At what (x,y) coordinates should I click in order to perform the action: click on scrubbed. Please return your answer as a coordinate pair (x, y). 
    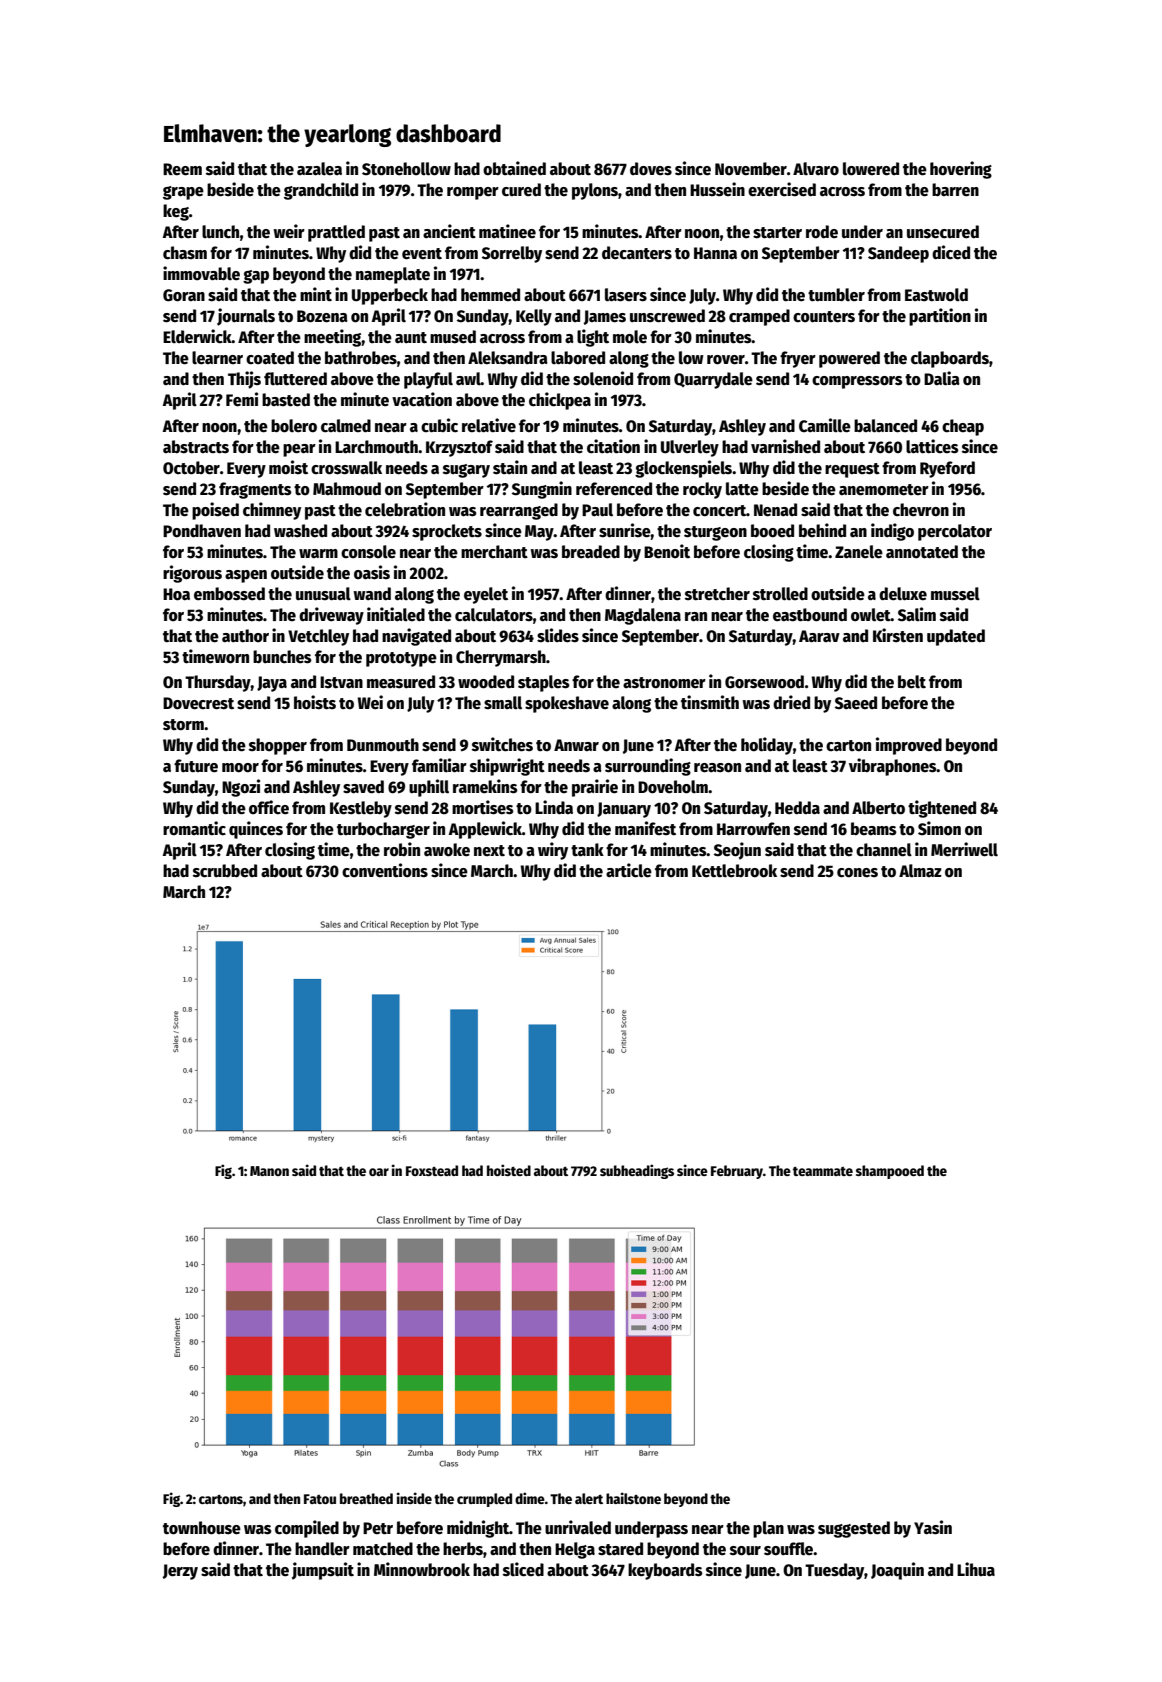
    Looking at the image, I should click on (225, 871).
